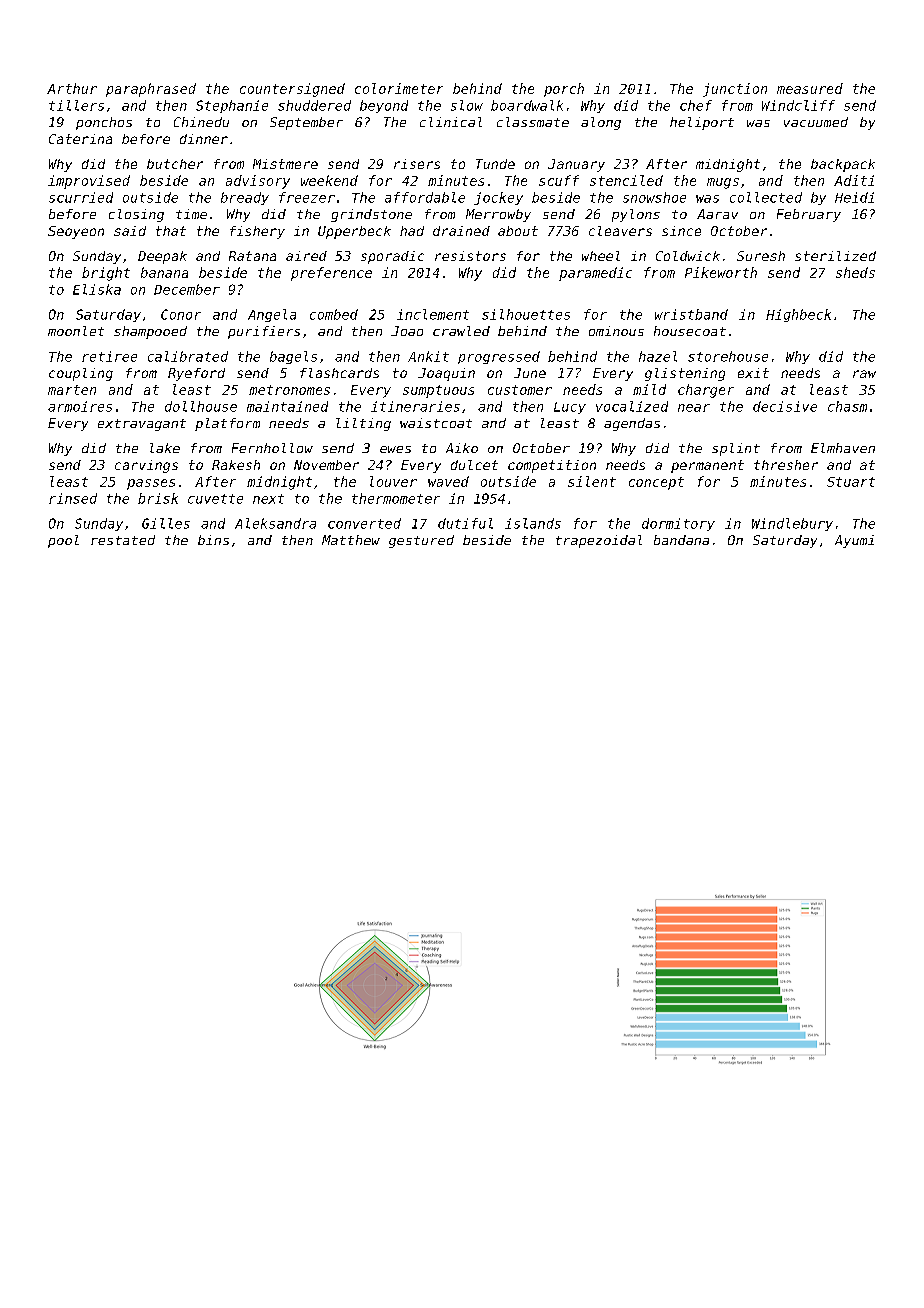 Image resolution: width=924 pixels, height=1308 pixels. Describe the element at coordinates (213, 540) in the screenshot. I see `bins` at that location.
